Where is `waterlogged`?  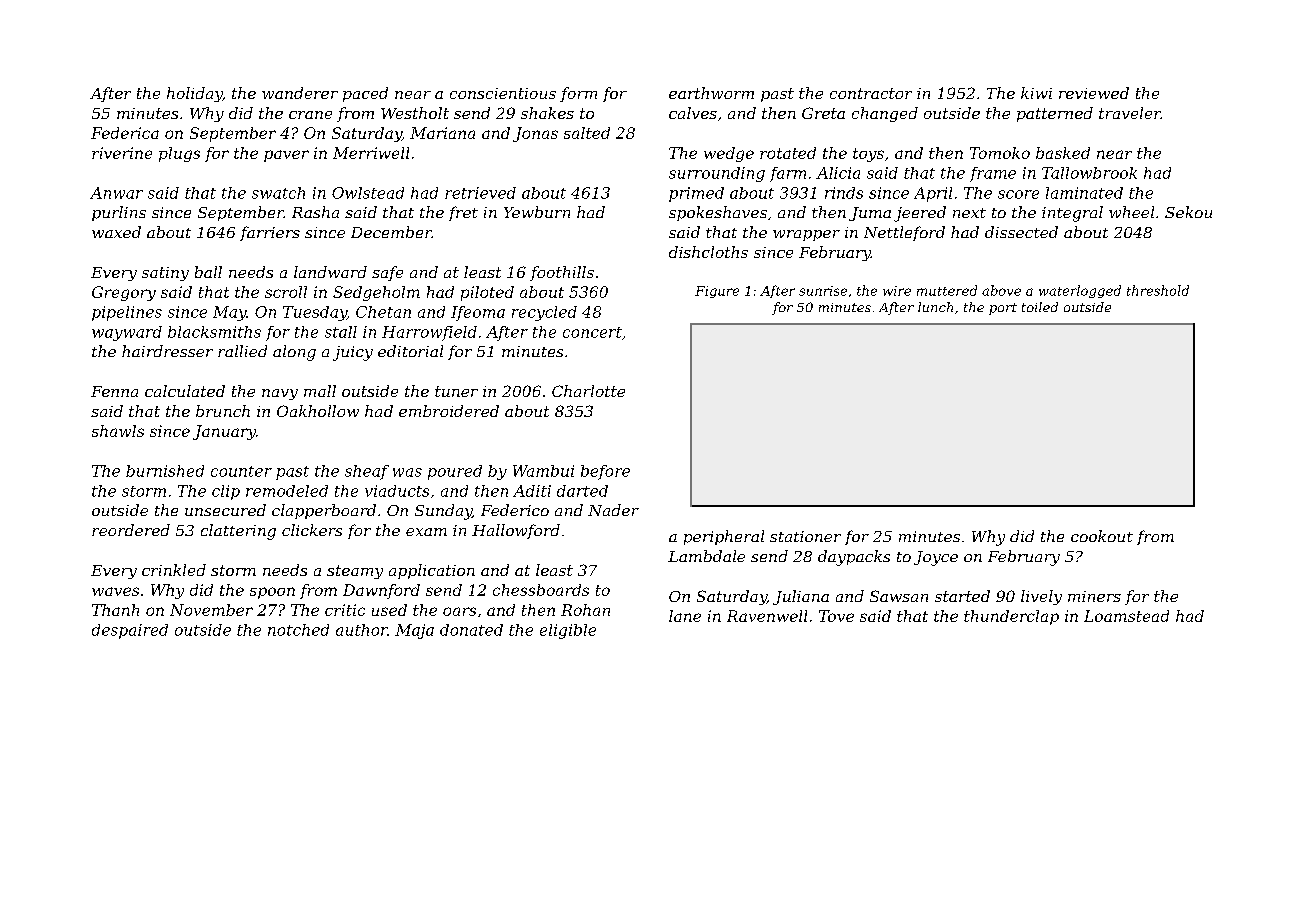 waterlogged is located at coordinates (1080, 291).
